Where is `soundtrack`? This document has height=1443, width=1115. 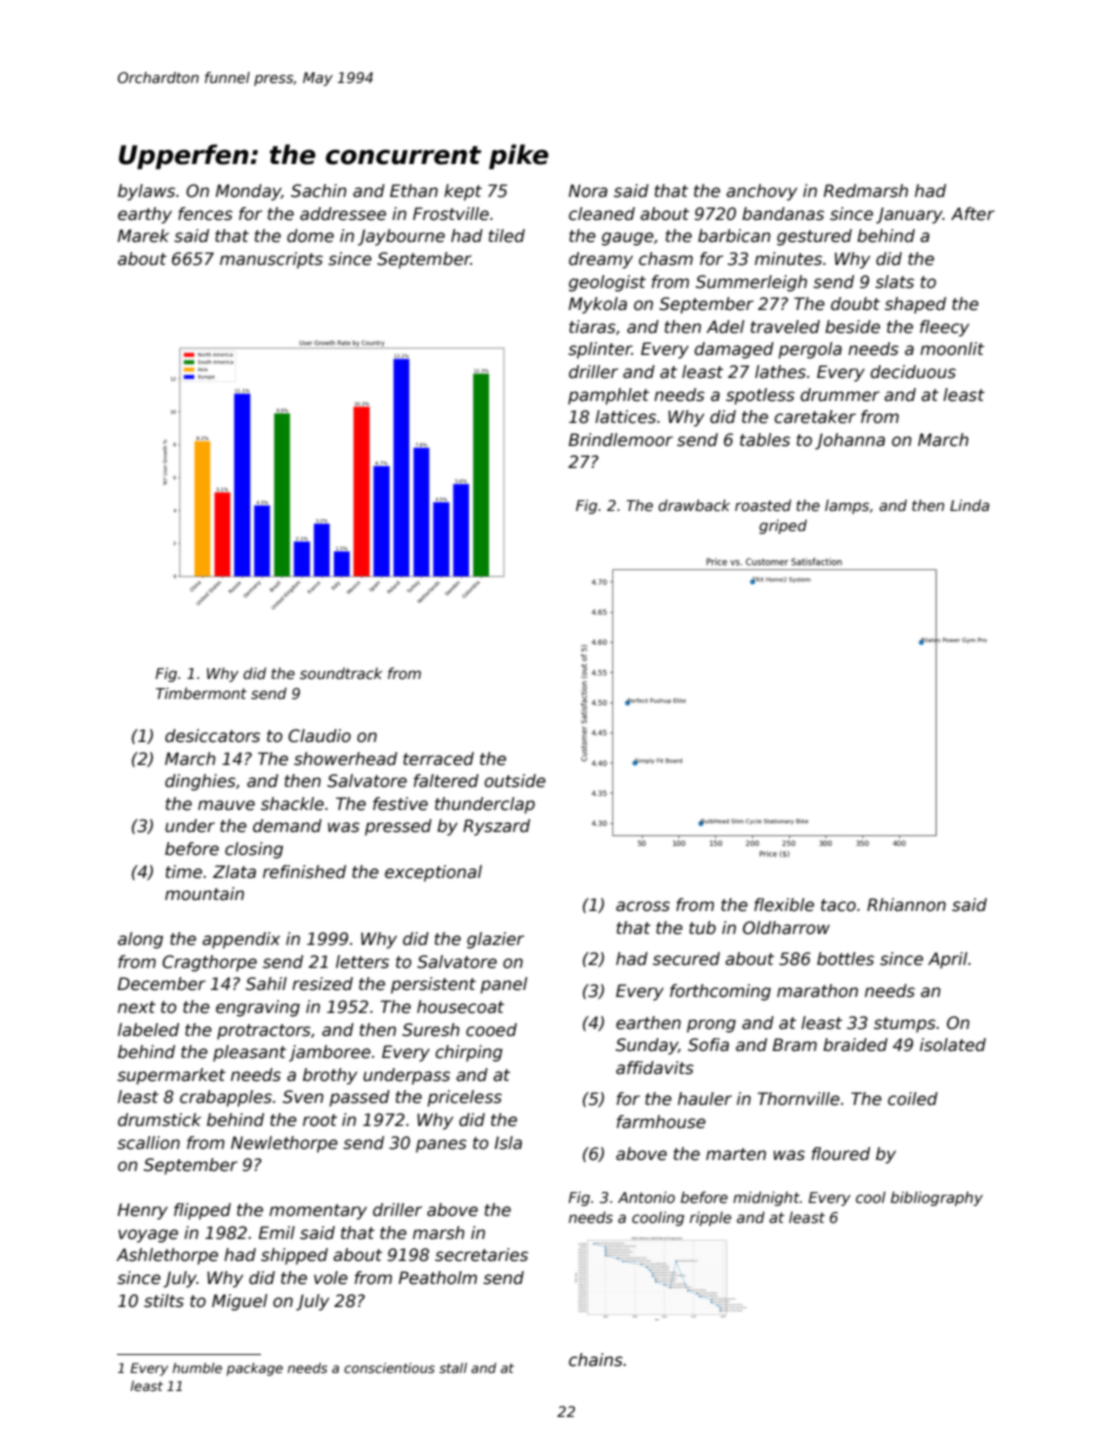 soundtrack is located at coordinates (341, 673).
